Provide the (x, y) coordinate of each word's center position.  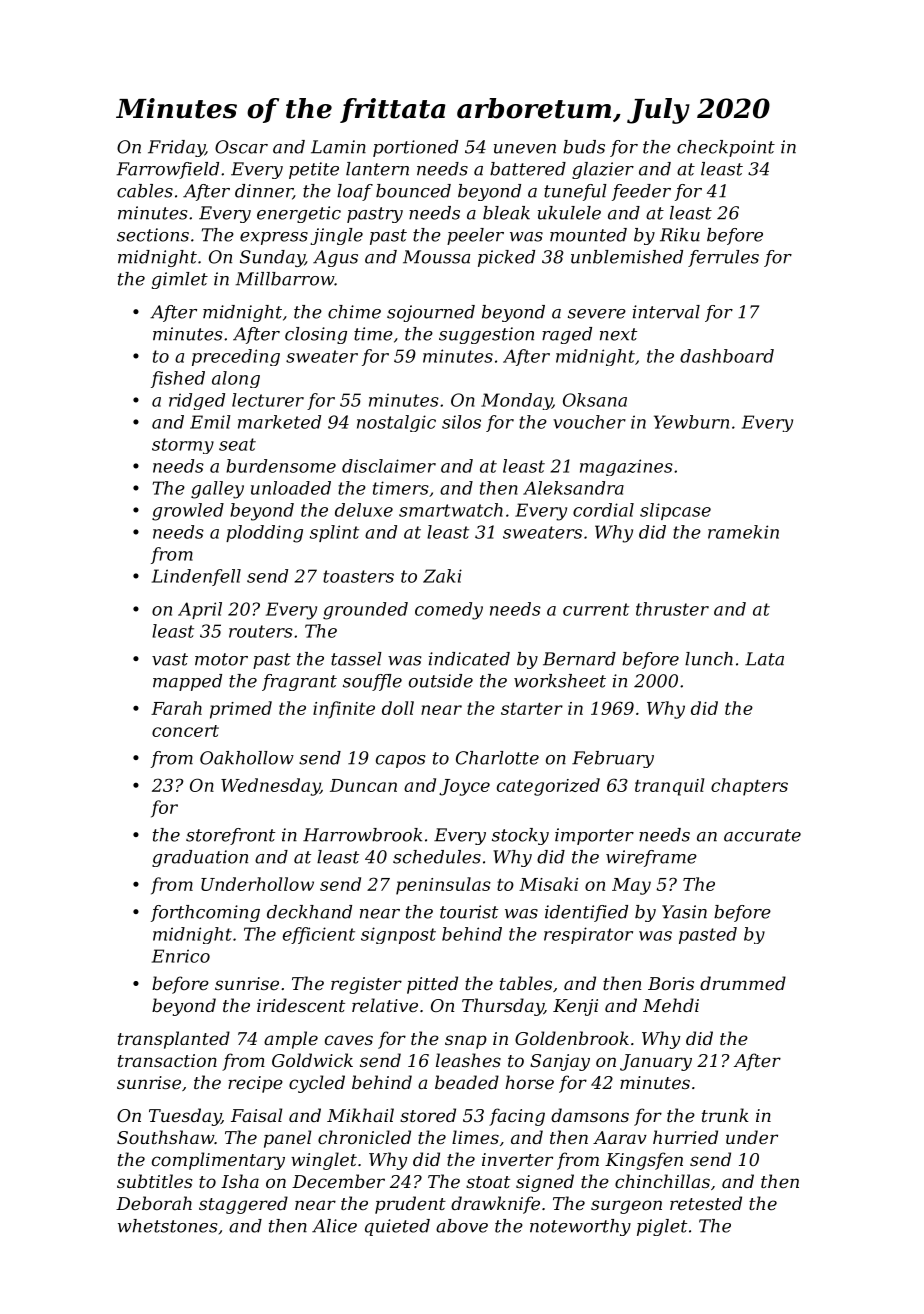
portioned (415, 148)
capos (401, 761)
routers (261, 631)
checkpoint (726, 148)
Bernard (579, 659)
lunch (709, 659)
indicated (469, 659)
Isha (240, 1181)
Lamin (338, 147)
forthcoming (205, 913)
